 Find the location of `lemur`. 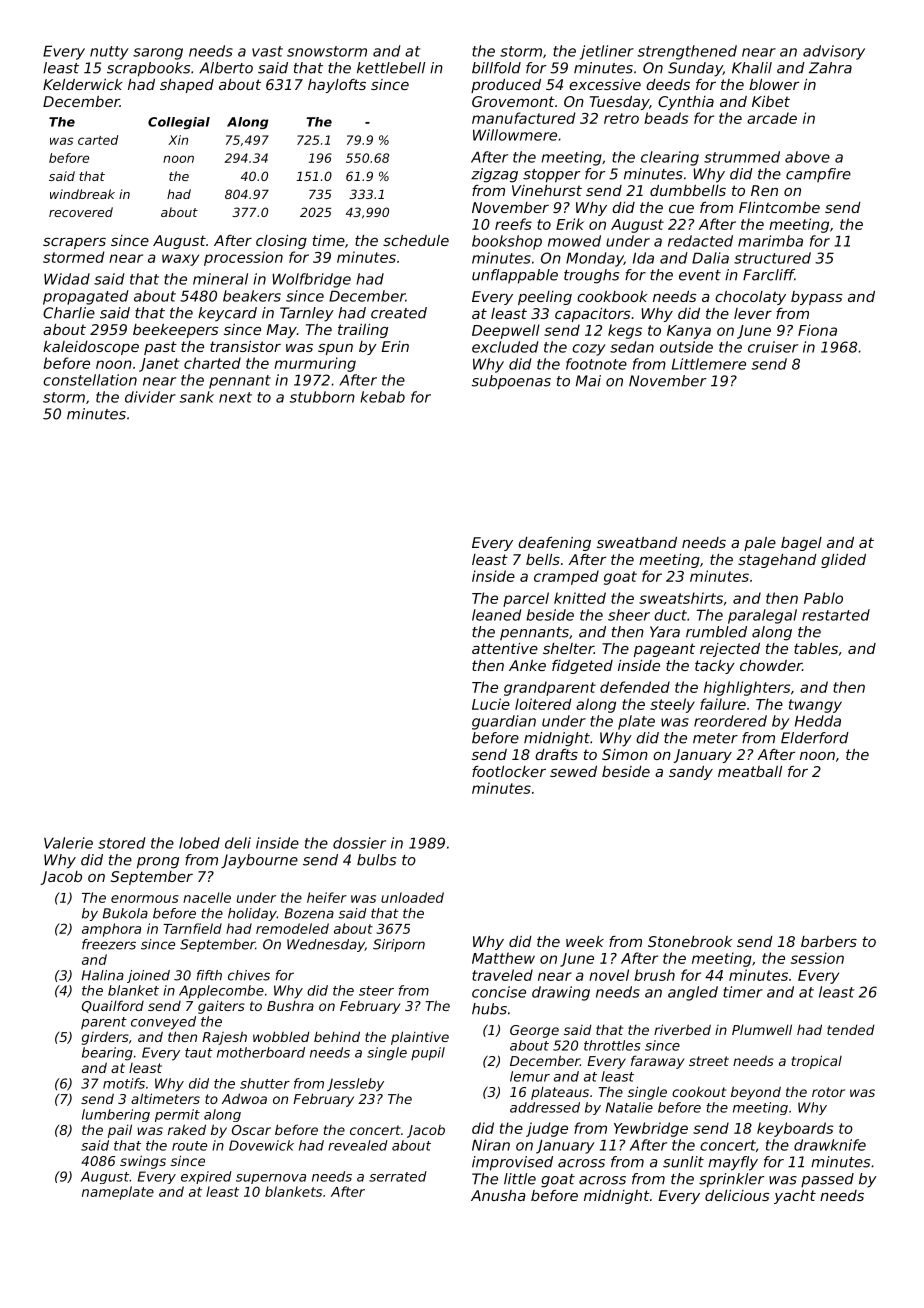

lemur is located at coordinates (530, 1076).
